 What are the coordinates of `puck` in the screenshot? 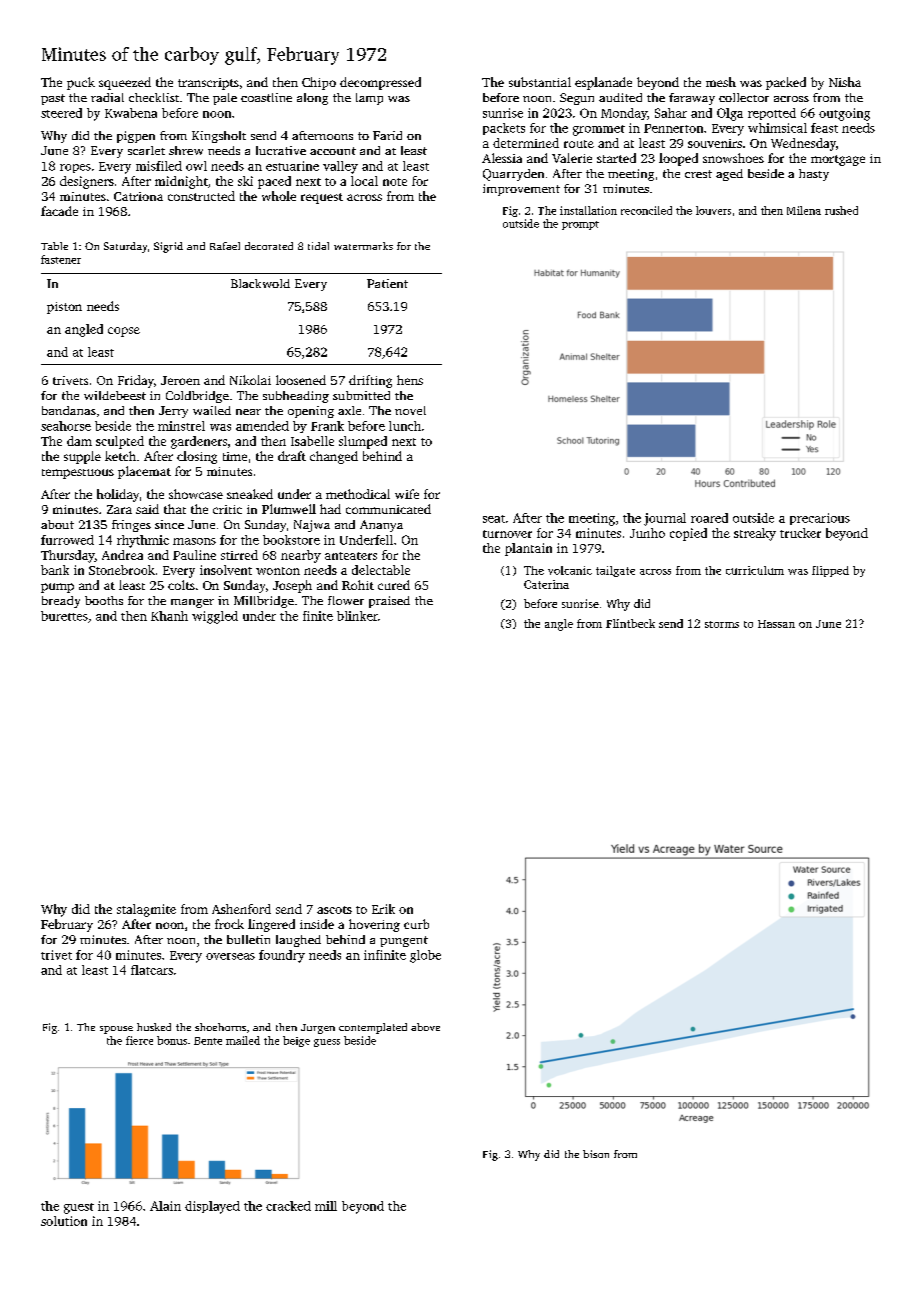 It's located at (81, 83).
